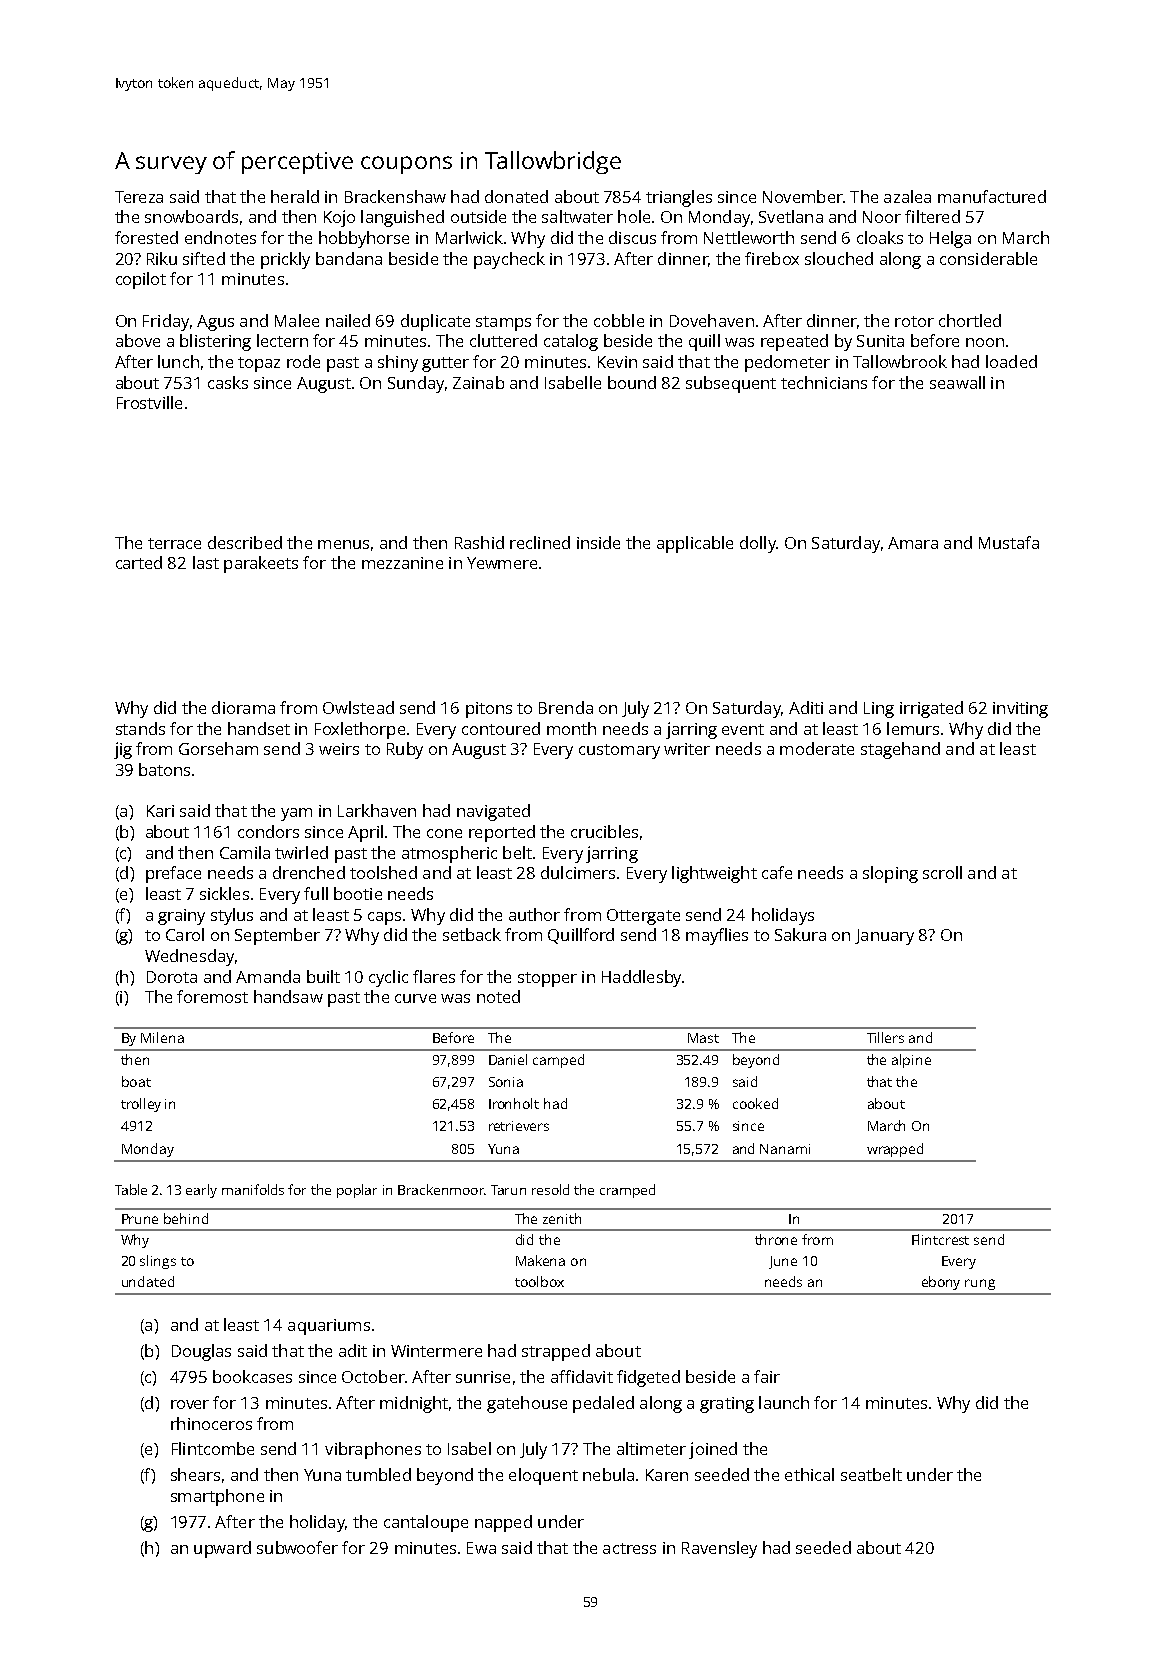 The height and width of the screenshot is (1654, 1165). I want to click on azalea, so click(907, 196).
